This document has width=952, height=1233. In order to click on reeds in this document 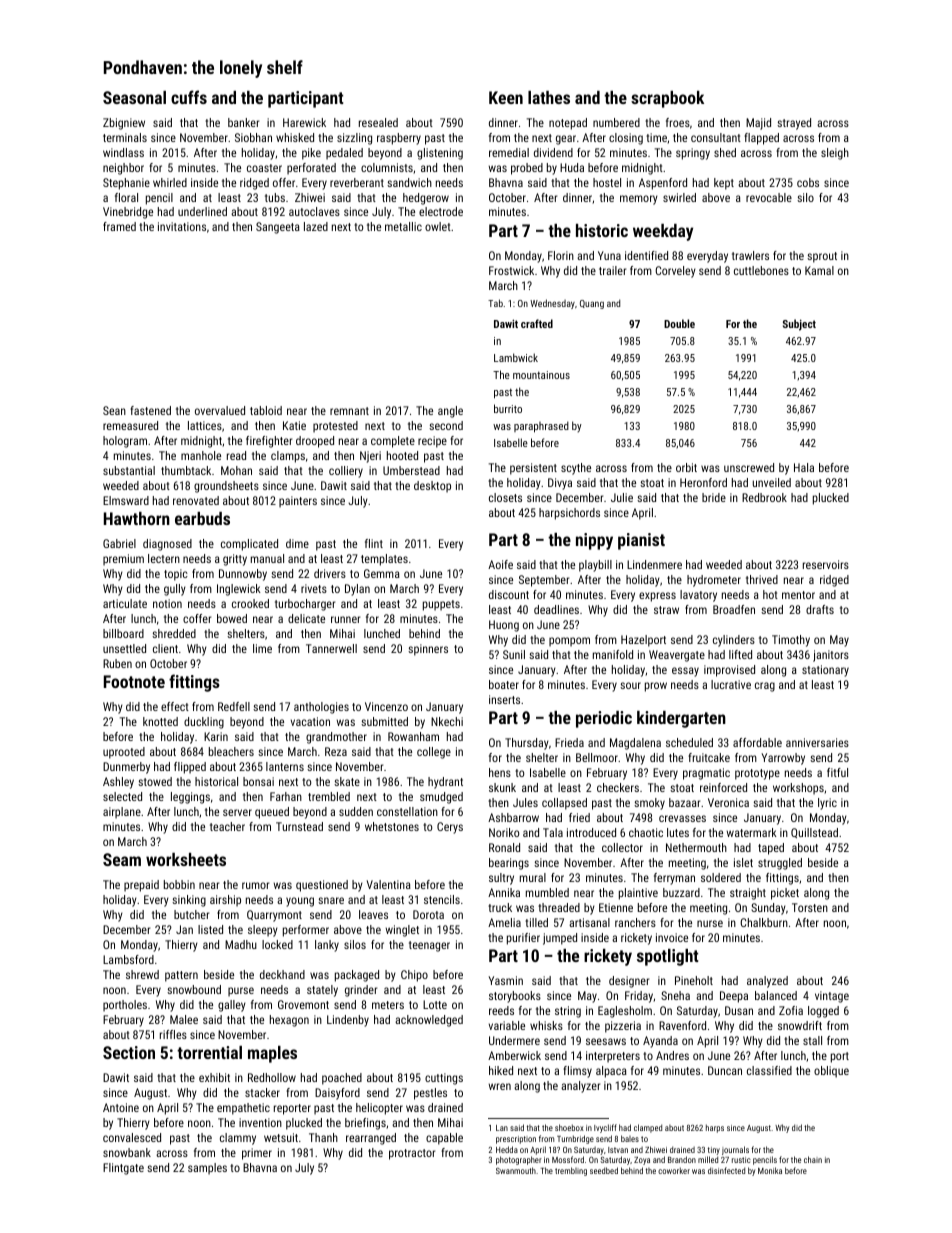, I will do `click(501, 1010)`.
